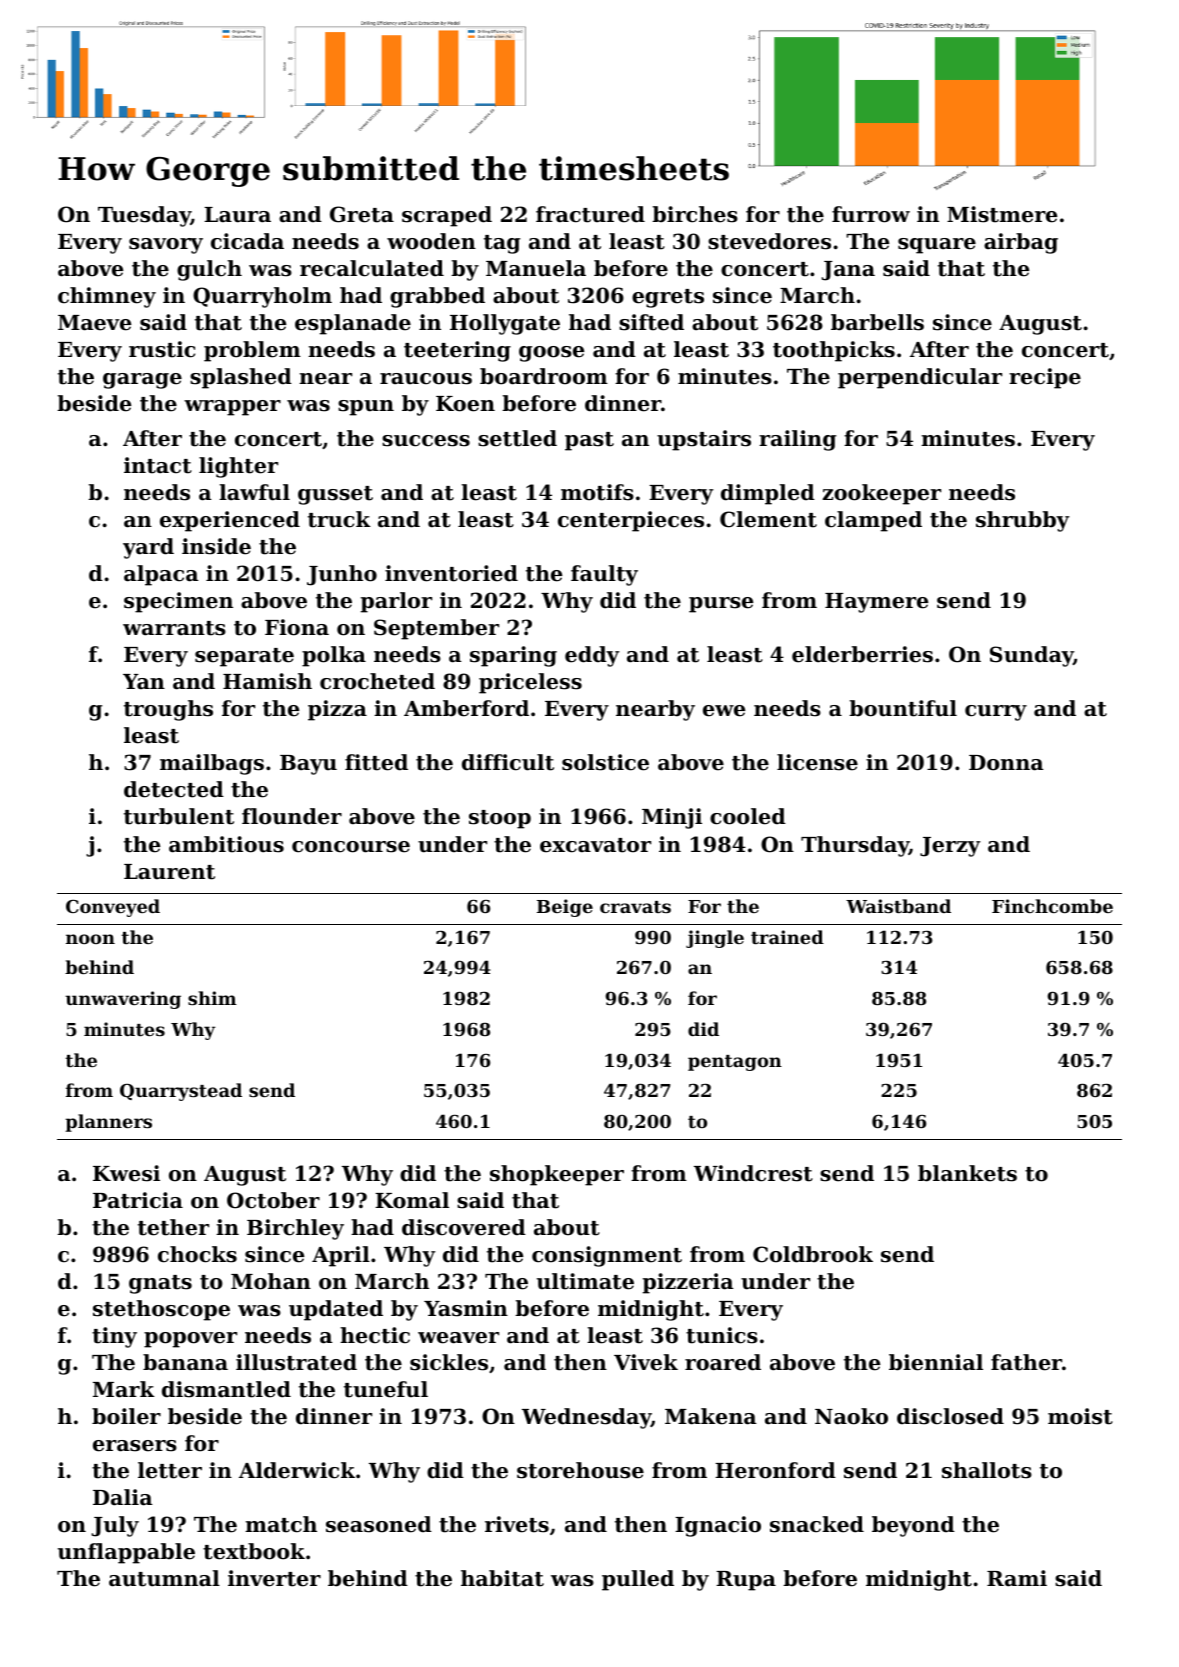 The height and width of the screenshot is (1667, 1179). Describe the element at coordinates (1045, 378) in the screenshot. I see `recipe` at that location.
